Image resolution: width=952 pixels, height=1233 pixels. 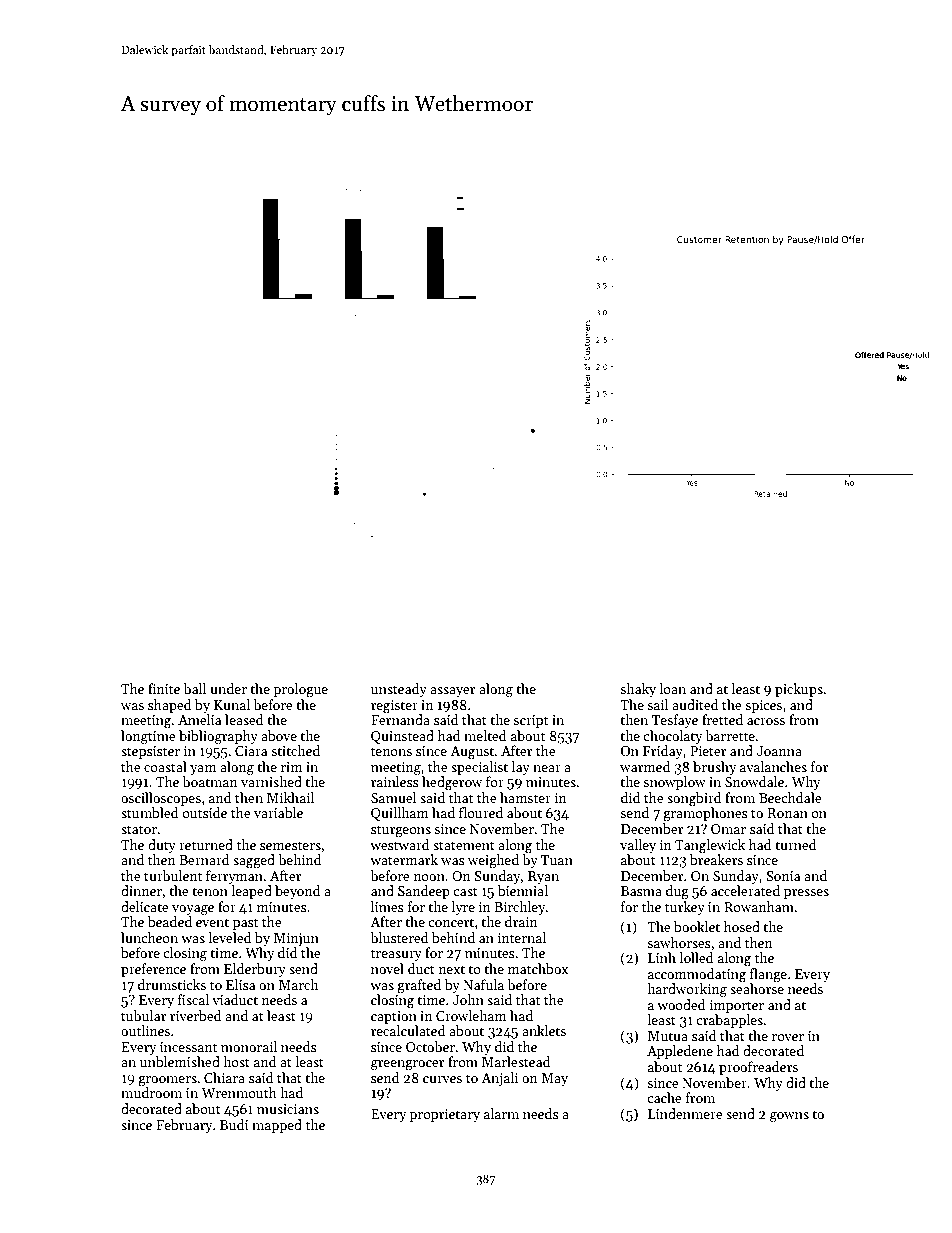 I want to click on stator, so click(x=139, y=829).
